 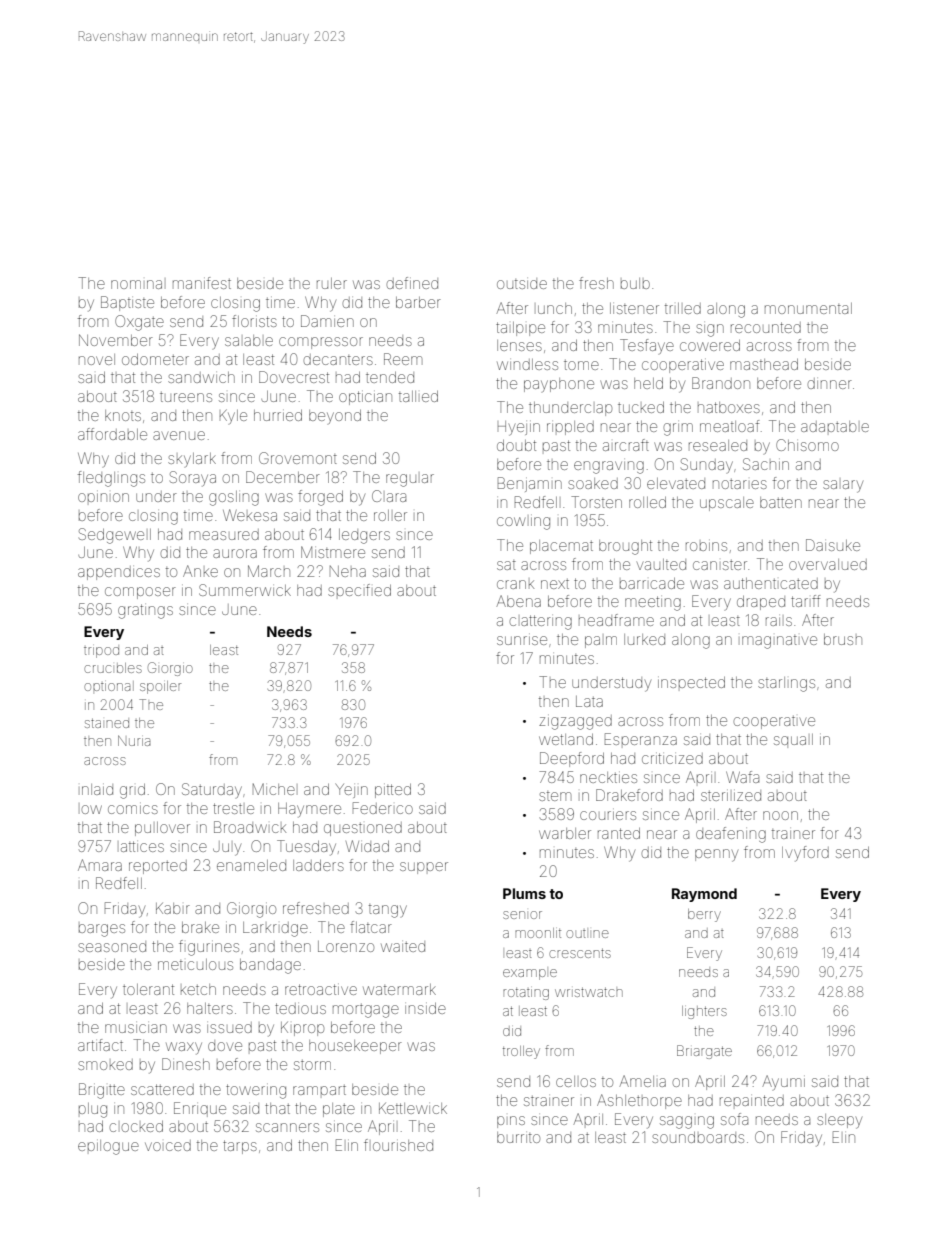 What do you see at coordinates (142, 846) in the document?
I see `lattices` at bounding box center [142, 846].
